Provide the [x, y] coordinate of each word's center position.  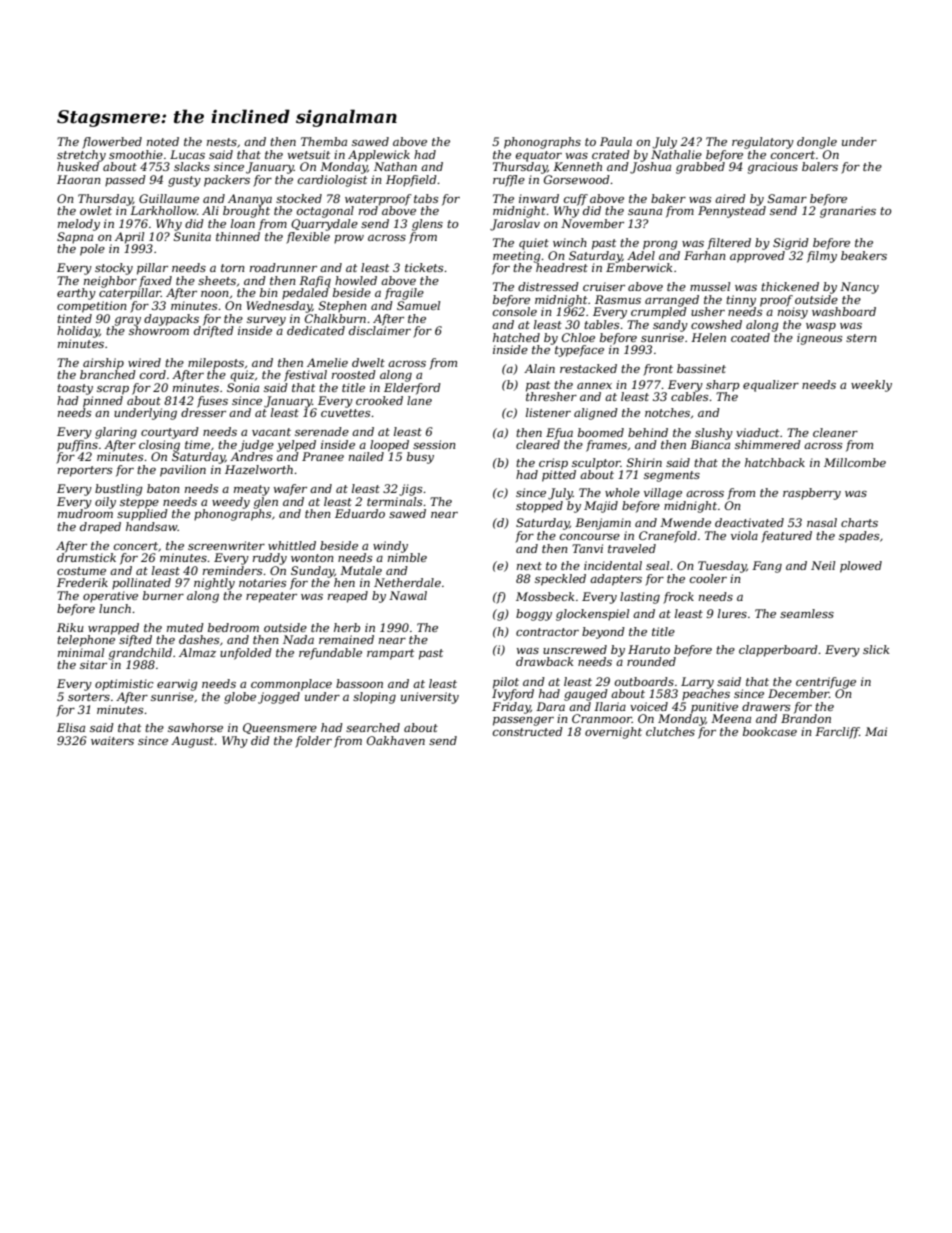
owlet [96, 210]
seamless [807, 613]
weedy [231, 503]
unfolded [246, 654]
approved [757, 257]
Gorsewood [577, 179]
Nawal [408, 595]
